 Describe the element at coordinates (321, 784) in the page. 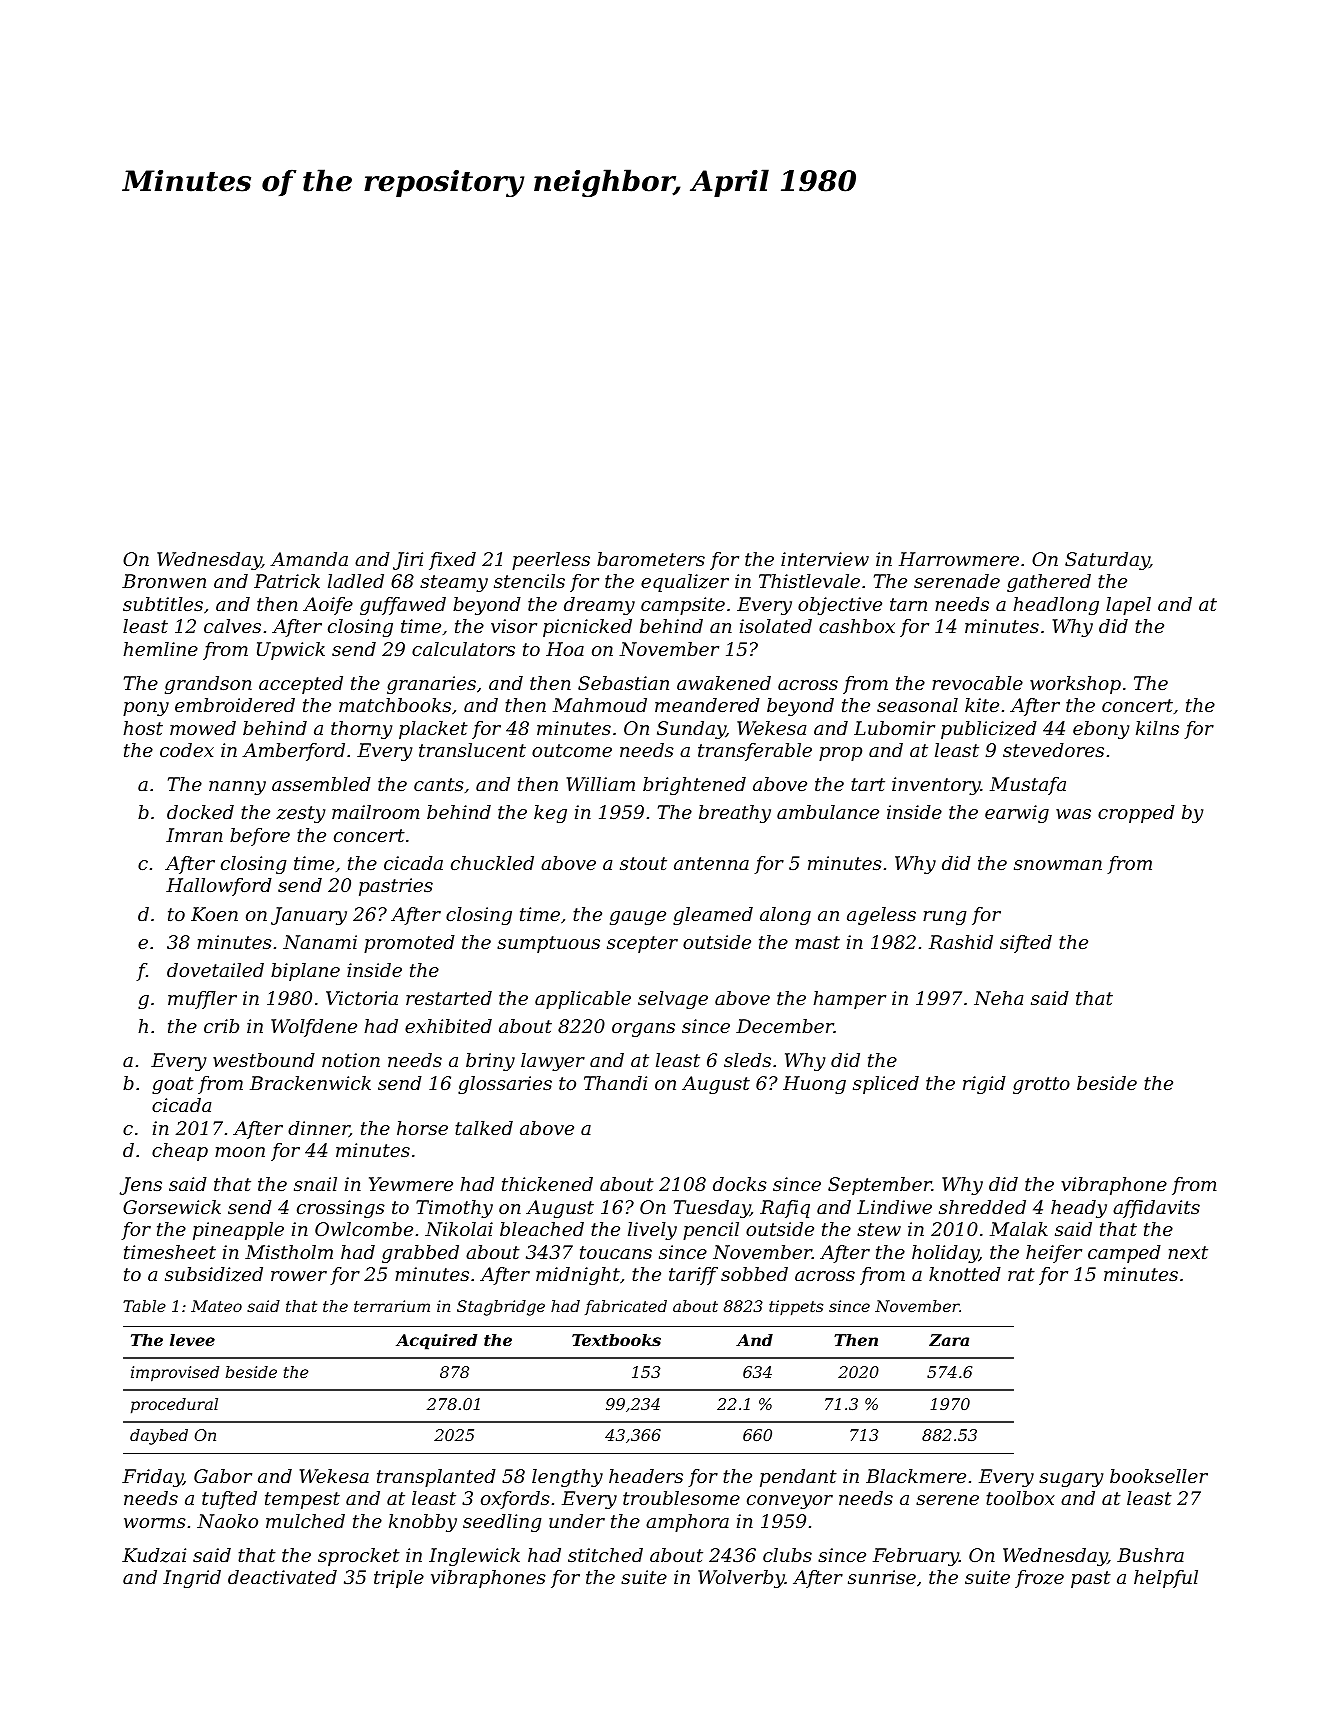

I see `assembled` at that location.
